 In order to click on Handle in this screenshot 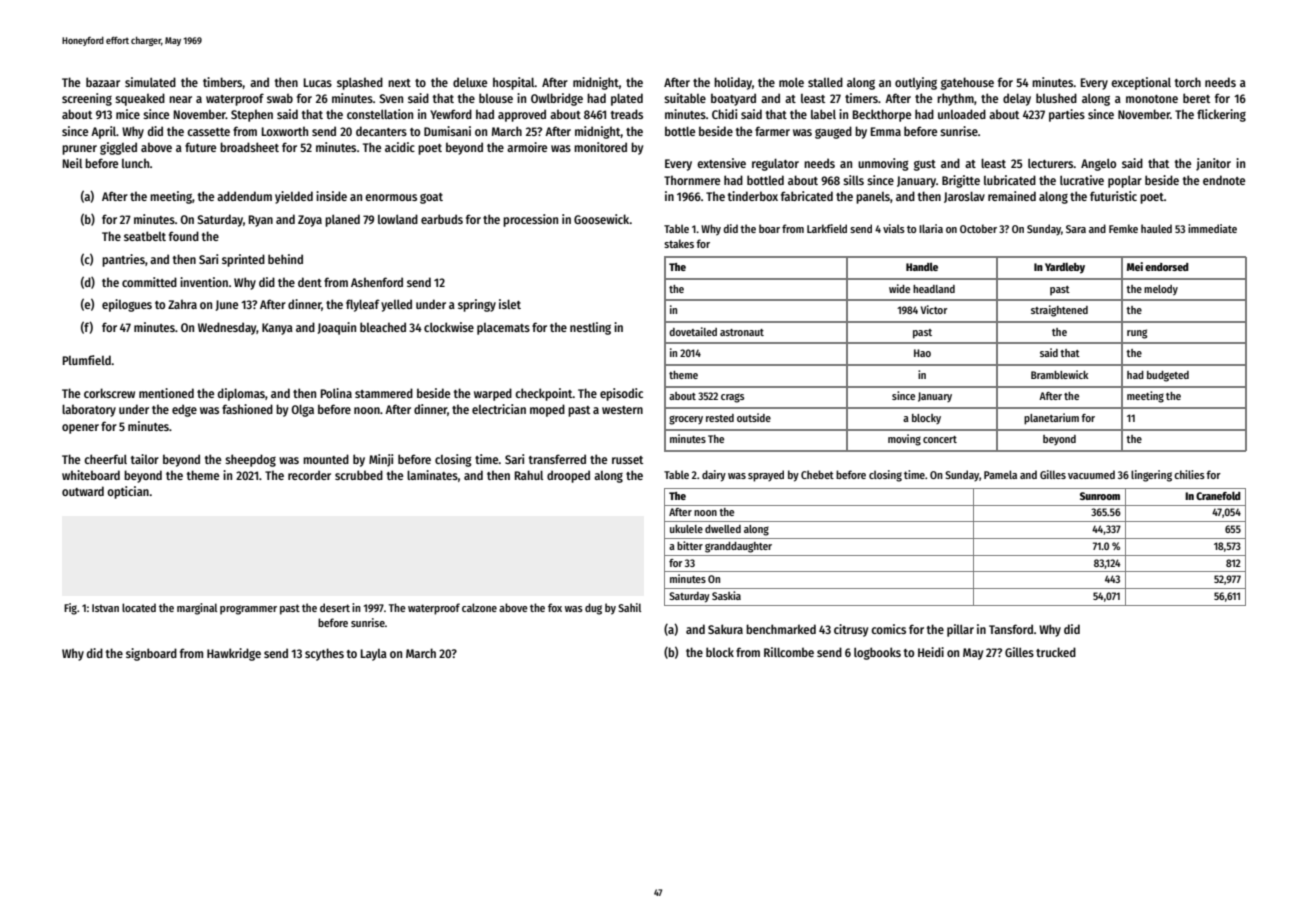, I will do `click(922, 266)`.
